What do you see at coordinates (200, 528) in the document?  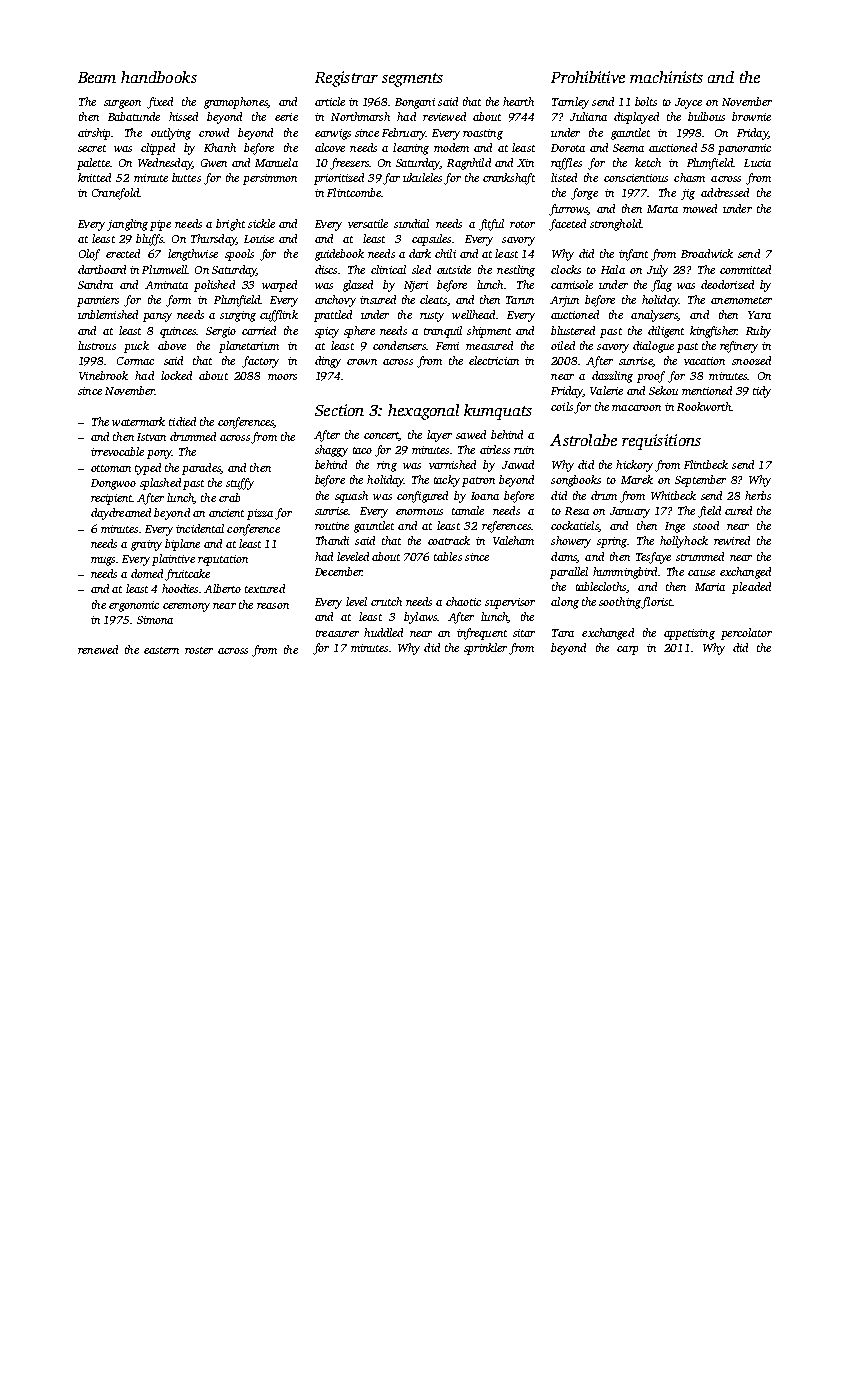 I see `incidental` at bounding box center [200, 528].
